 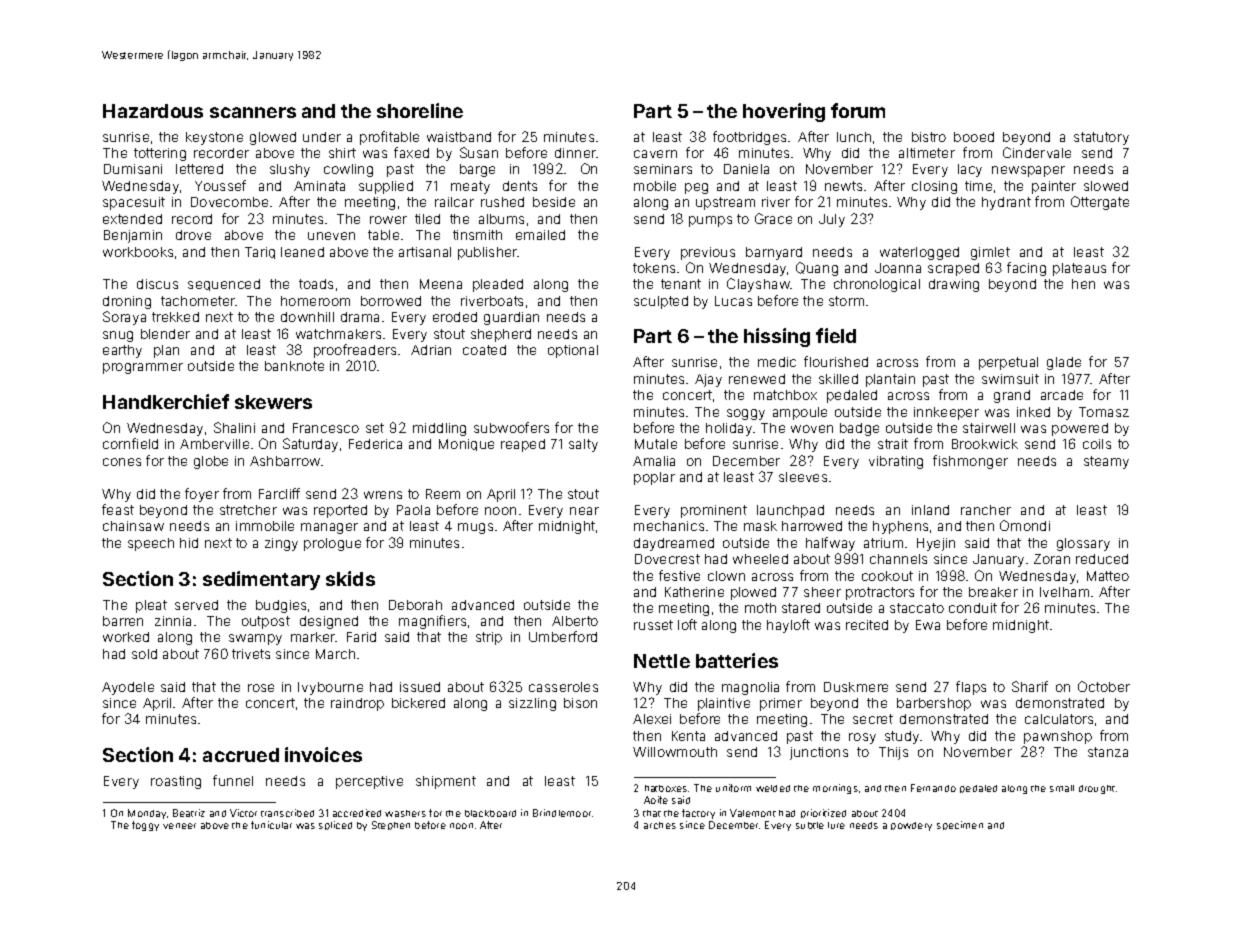 I want to click on banknote, so click(x=294, y=366).
